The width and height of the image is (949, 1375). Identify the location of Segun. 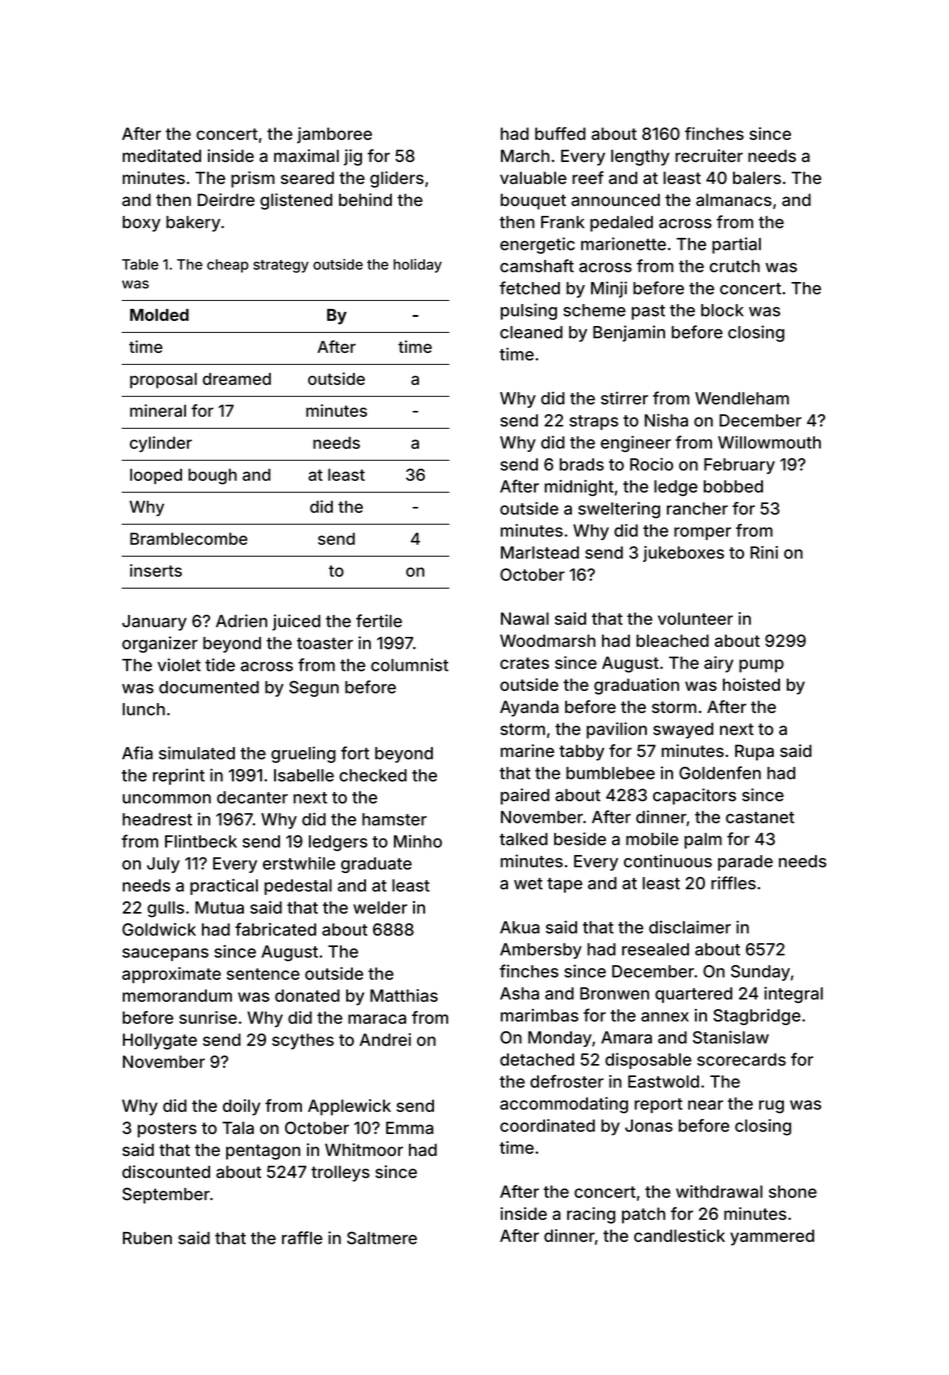
(314, 689).
